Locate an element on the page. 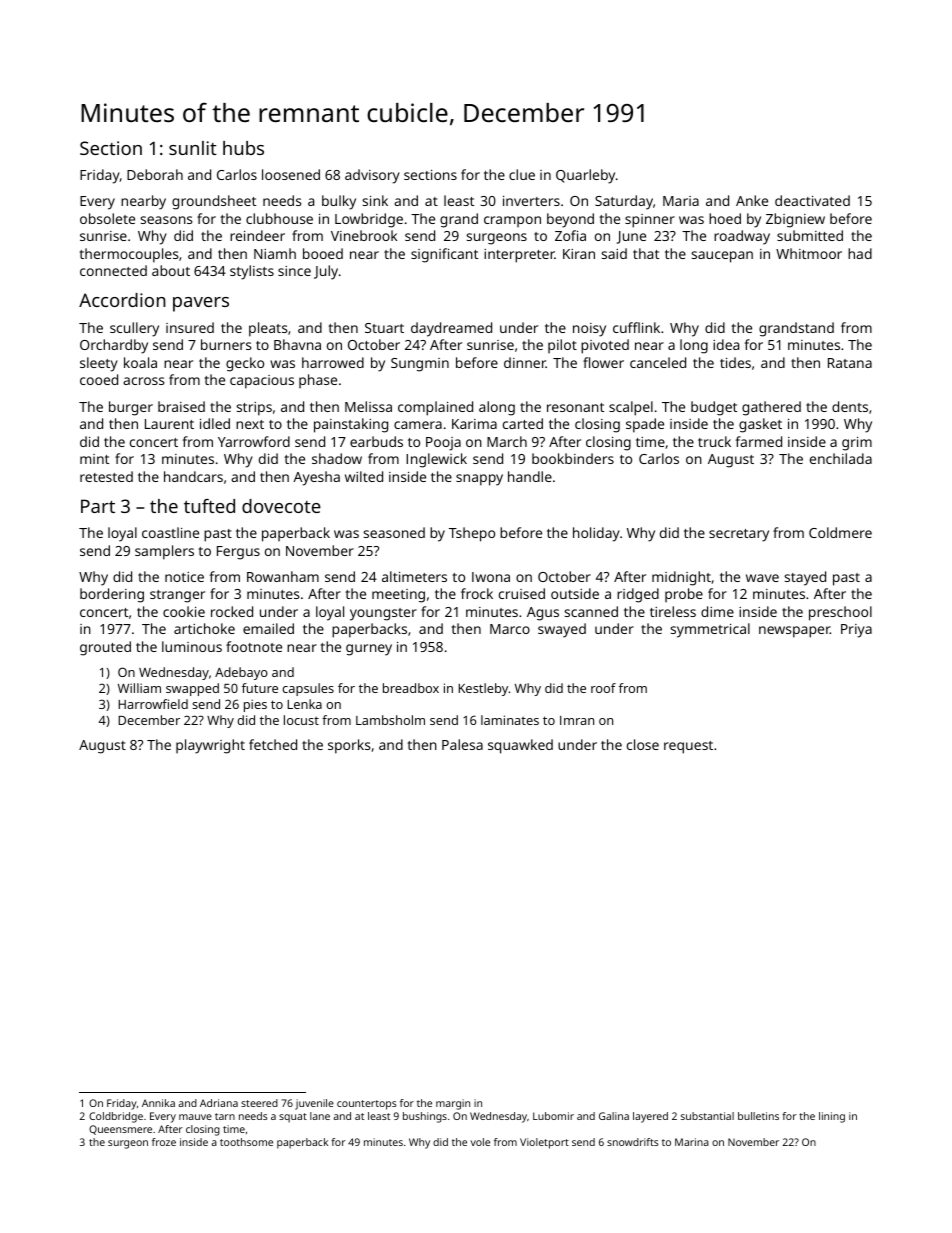 This image has height=1233, width=952. mint is located at coordinates (94, 459).
